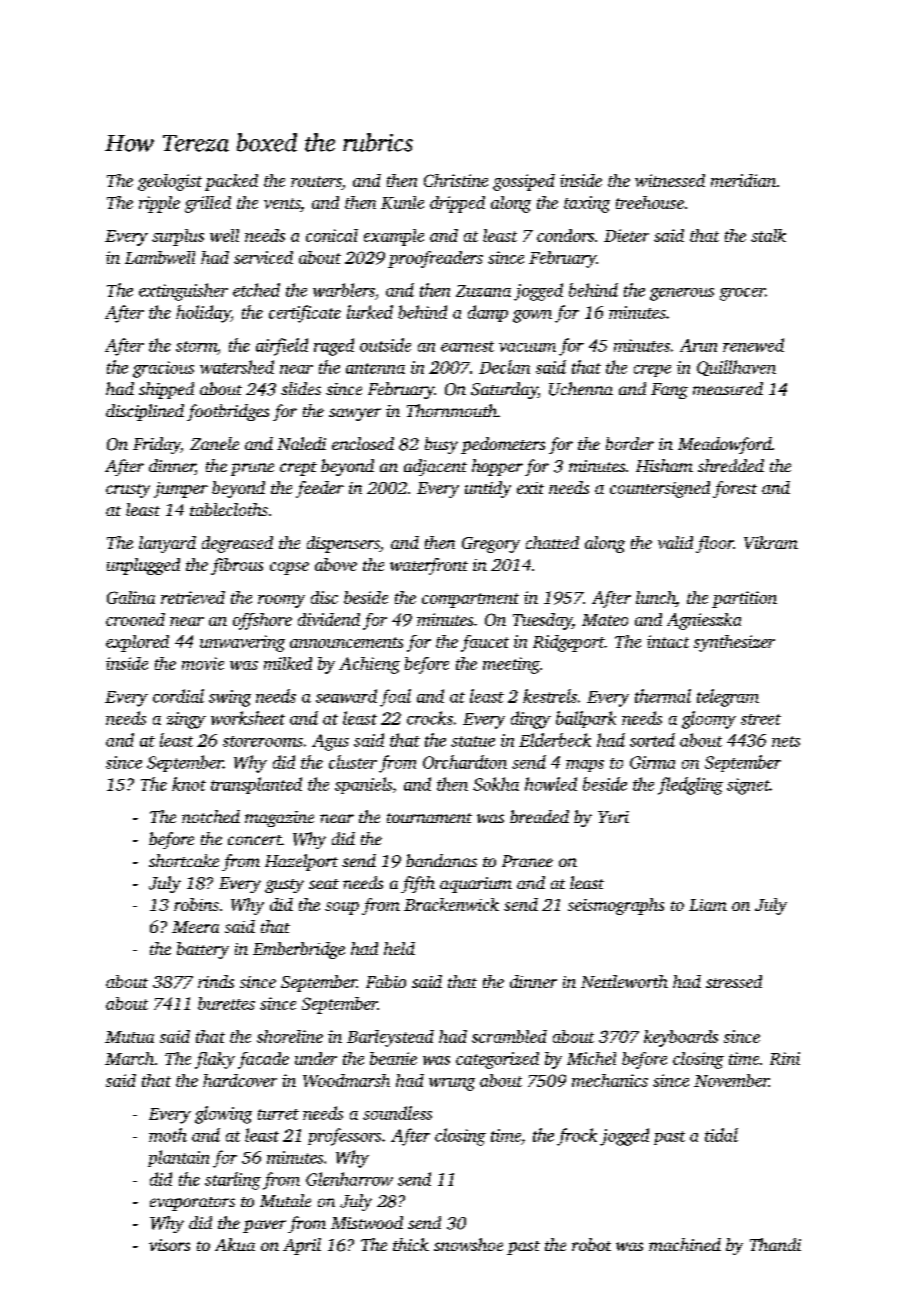 The image size is (908, 1316). What do you see at coordinates (399, 948) in the page?
I see `held` at bounding box center [399, 948].
